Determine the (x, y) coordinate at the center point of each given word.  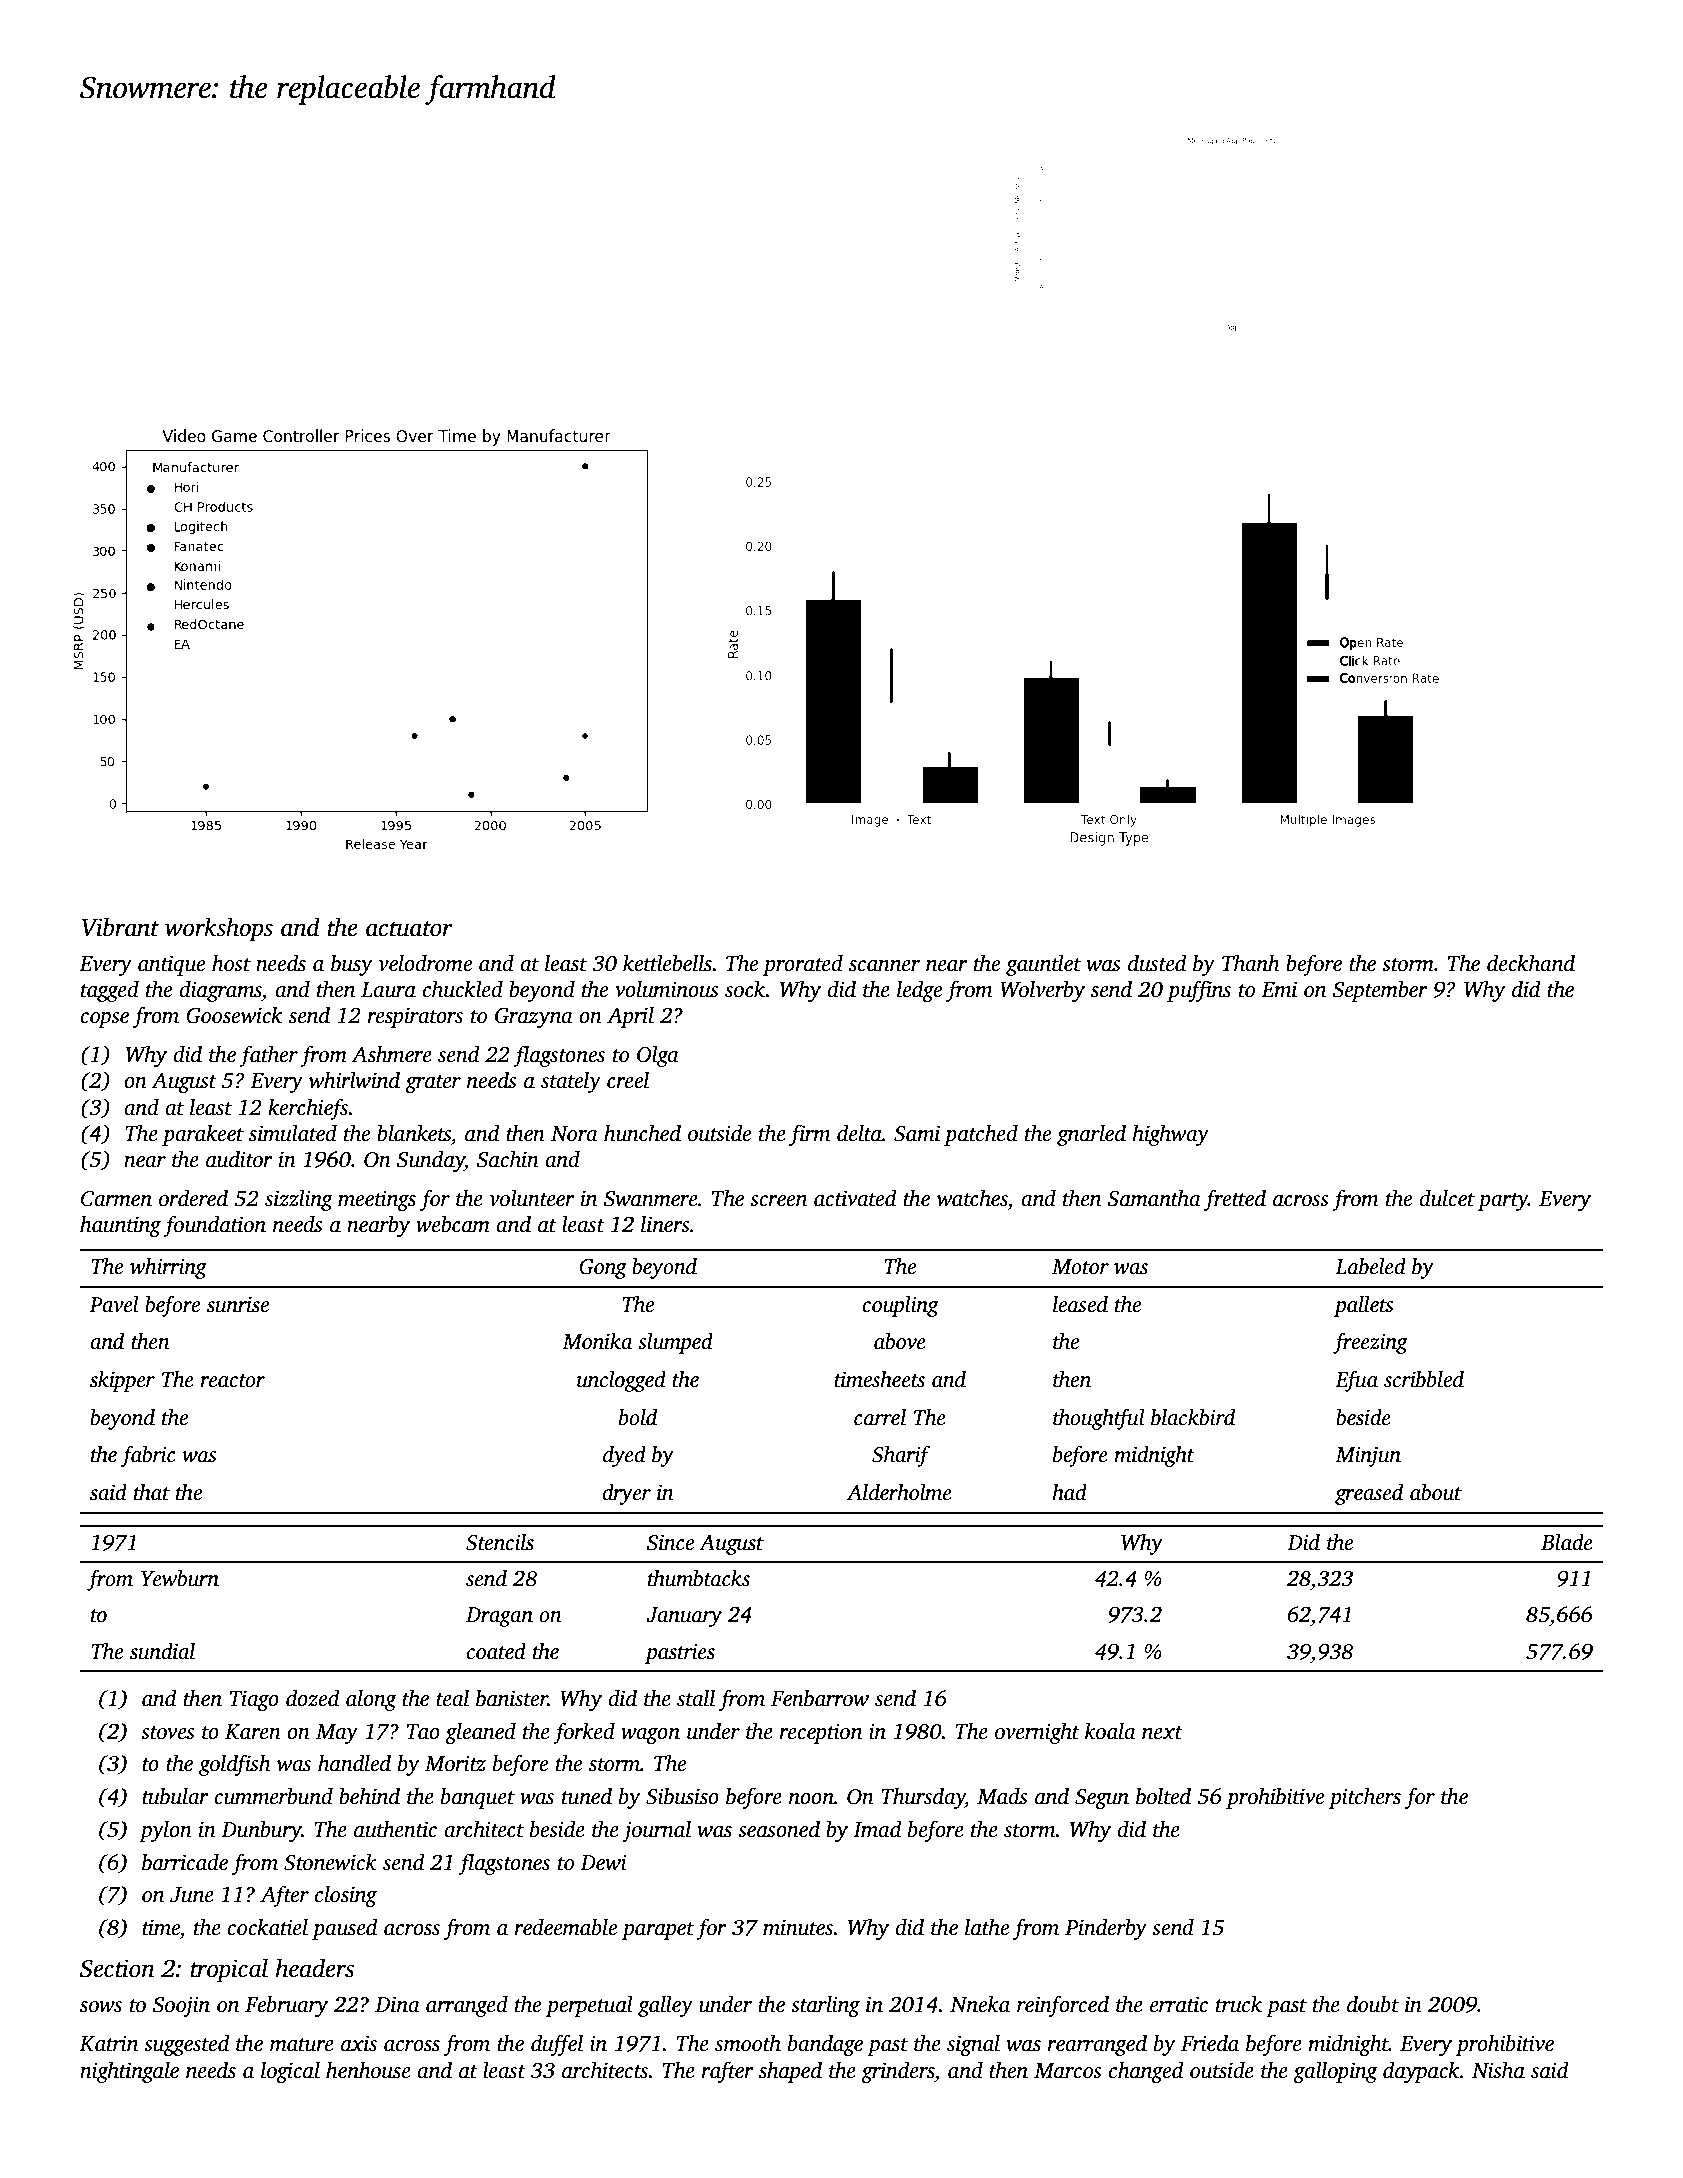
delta (859, 1133)
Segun (1102, 1799)
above (900, 1341)
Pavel (114, 1304)
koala (1110, 1731)
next (1162, 1733)
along (371, 1700)
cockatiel (267, 1927)
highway (1170, 1135)
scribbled (1424, 1379)
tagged (110, 991)
